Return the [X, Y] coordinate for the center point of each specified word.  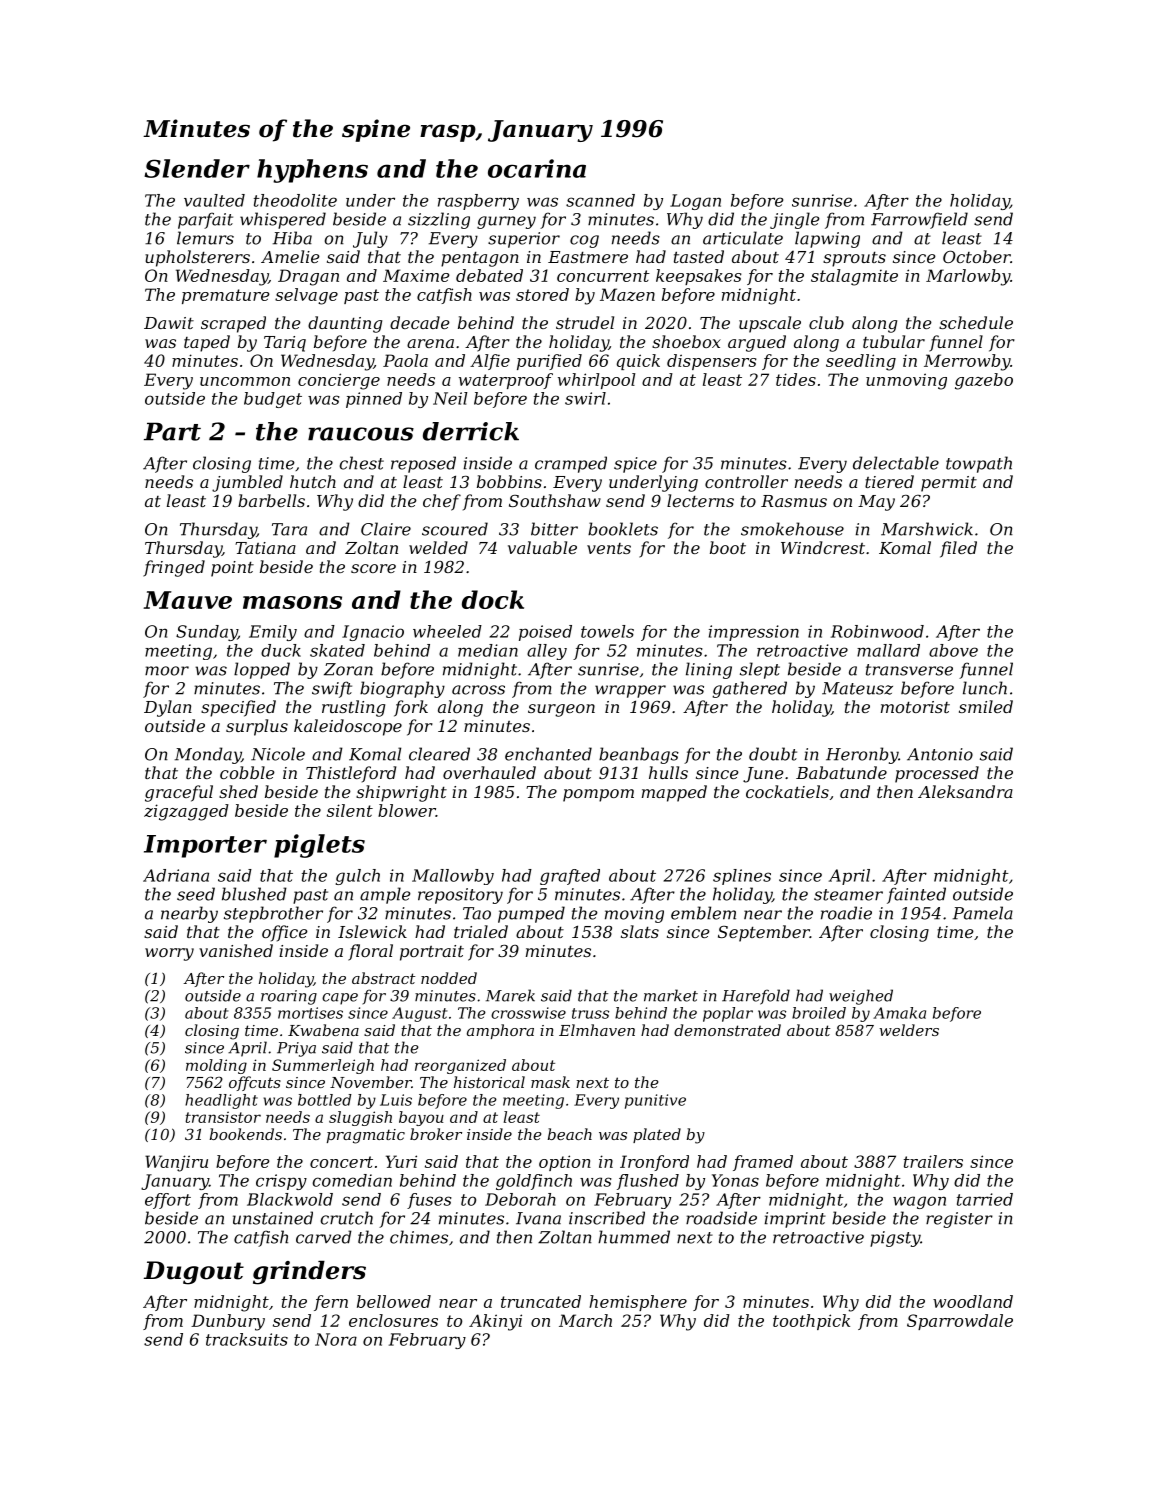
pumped [531, 914]
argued [757, 343]
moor [167, 671]
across [478, 690]
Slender [197, 168]
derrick [471, 431]
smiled [986, 706]
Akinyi [495, 1322]
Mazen [627, 294]
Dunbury [228, 1322]
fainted [916, 895]
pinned [374, 400]
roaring [289, 997]
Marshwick [927, 529]
